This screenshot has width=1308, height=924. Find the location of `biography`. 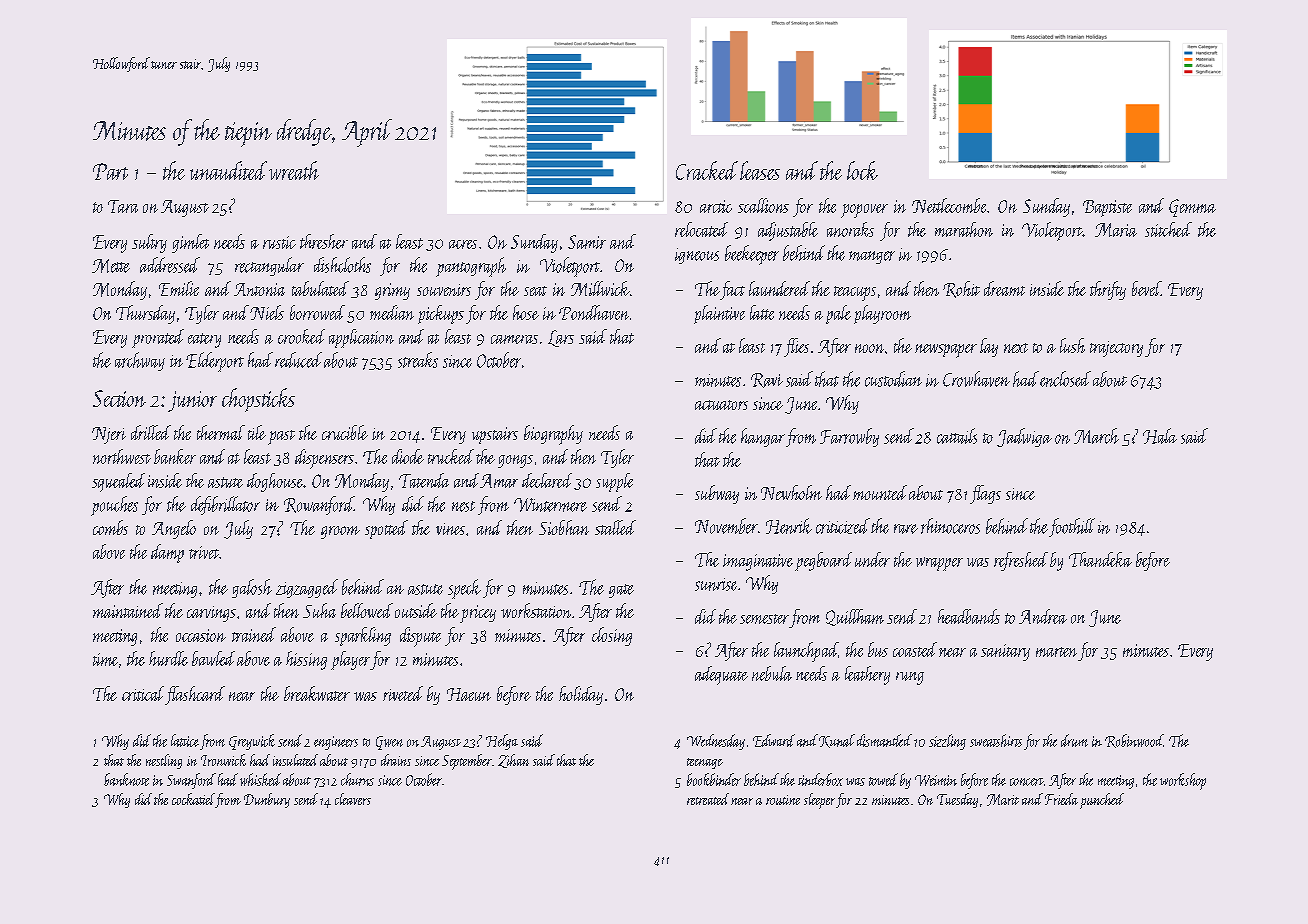

biography is located at coordinates (553, 435).
